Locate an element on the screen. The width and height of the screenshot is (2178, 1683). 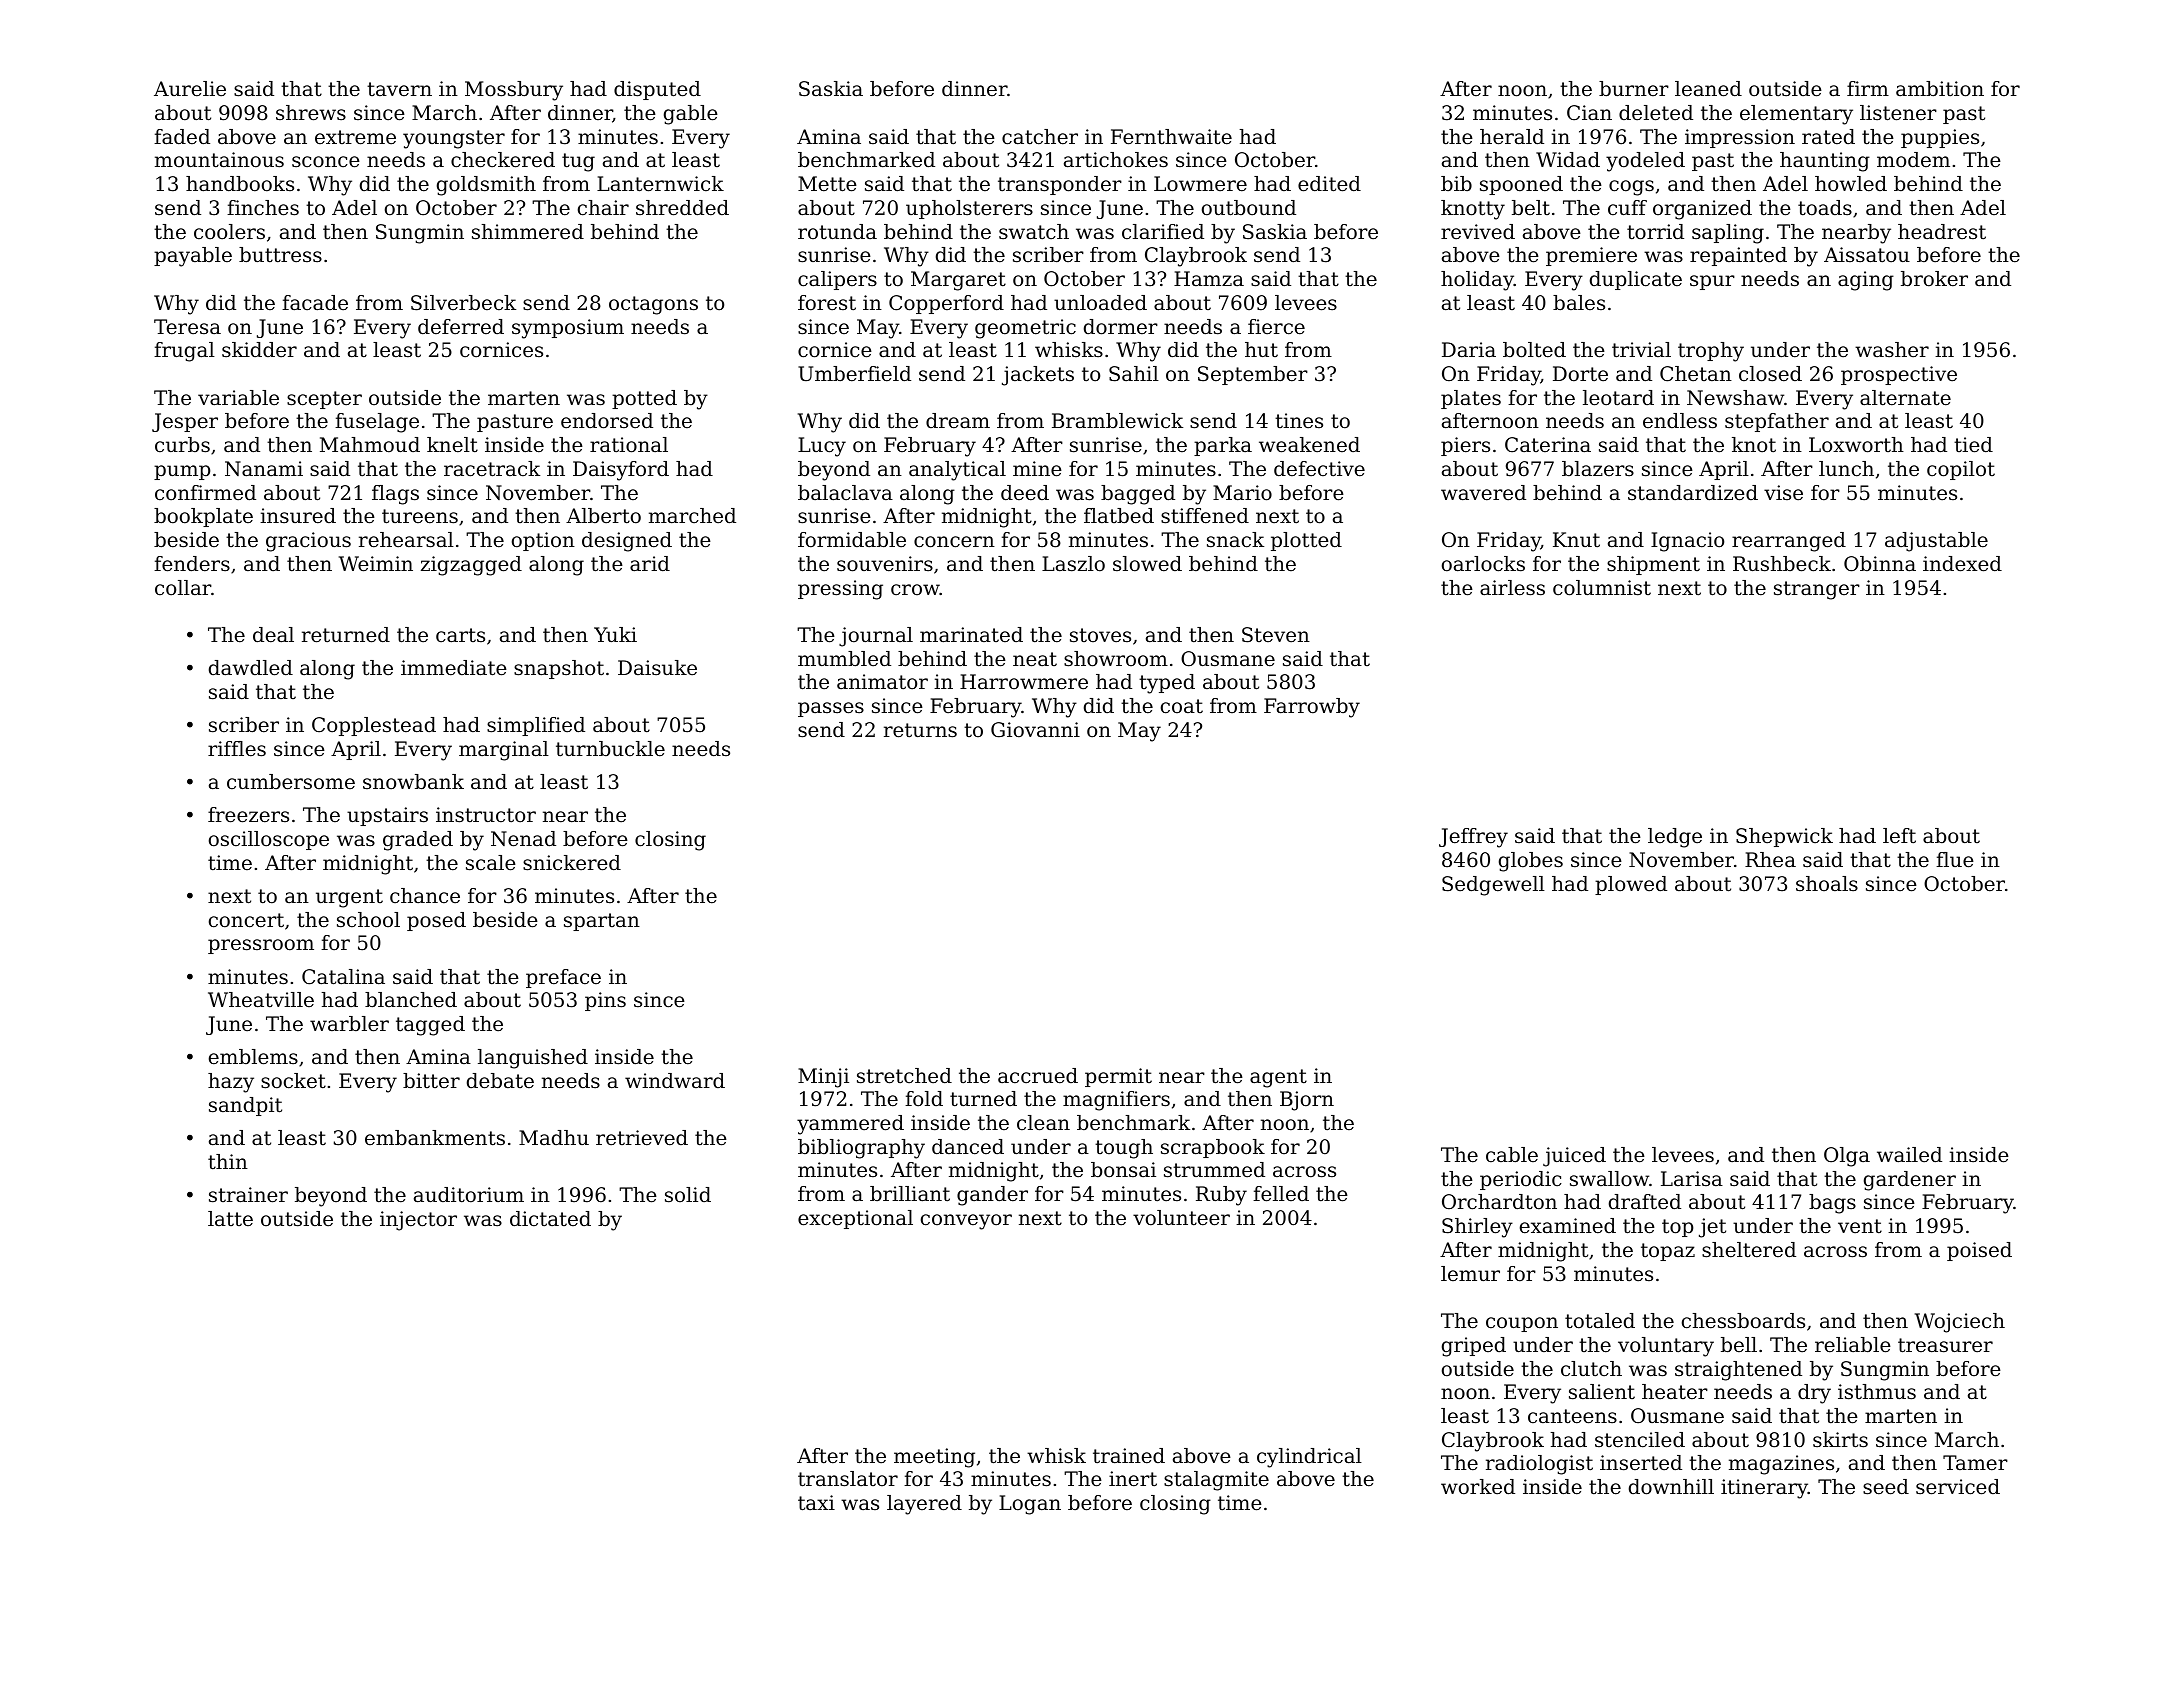
fuselage is located at coordinates (377, 423).
